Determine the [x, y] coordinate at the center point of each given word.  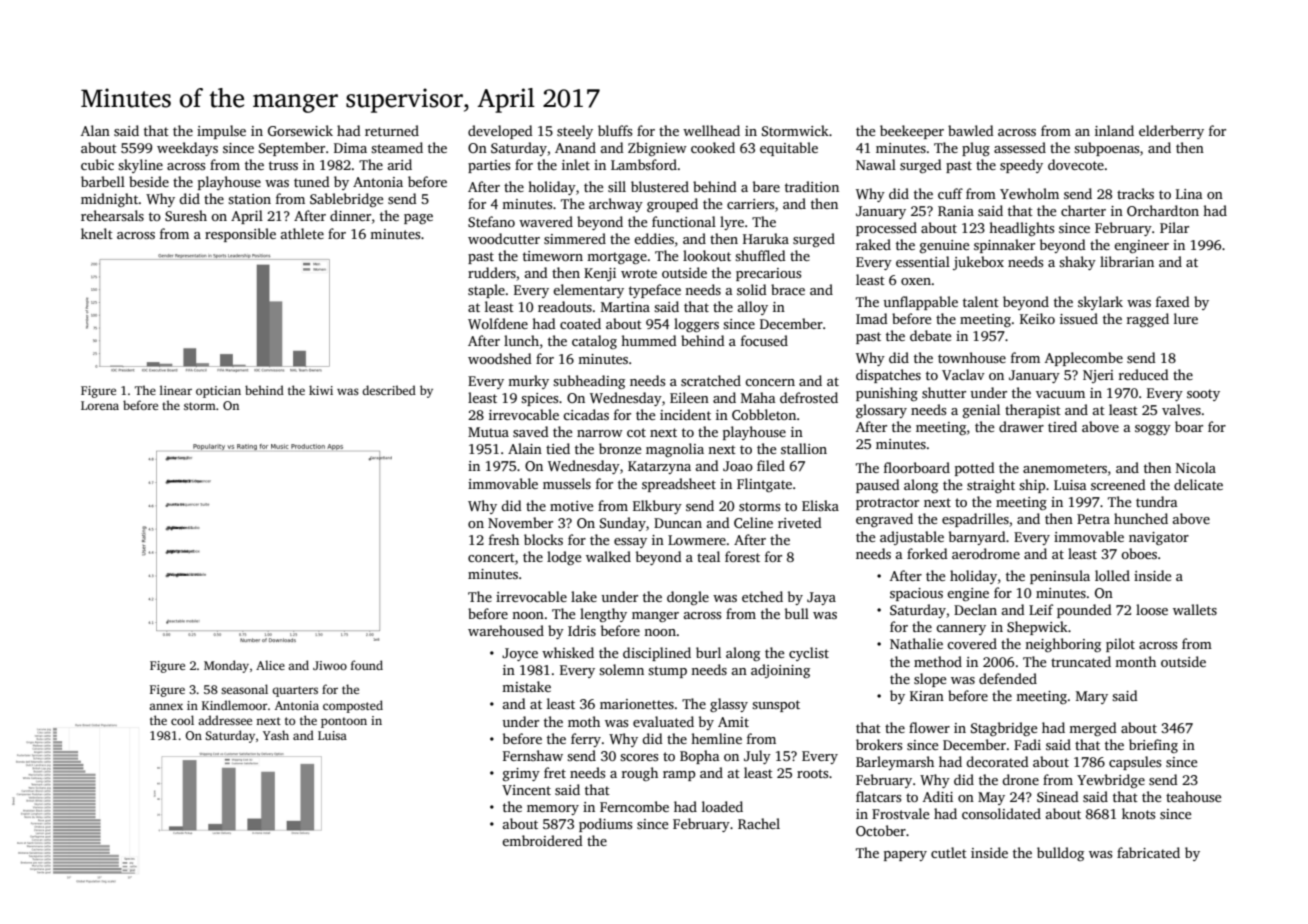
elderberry [1171, 132]
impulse [221, 132]
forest [742, 556]
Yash [276, 735]
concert [491, 557]
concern [770, 382]
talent [981, 301]
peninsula [1060, 577]
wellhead [711, 130]
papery [905, 856]
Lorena [100, 405]
